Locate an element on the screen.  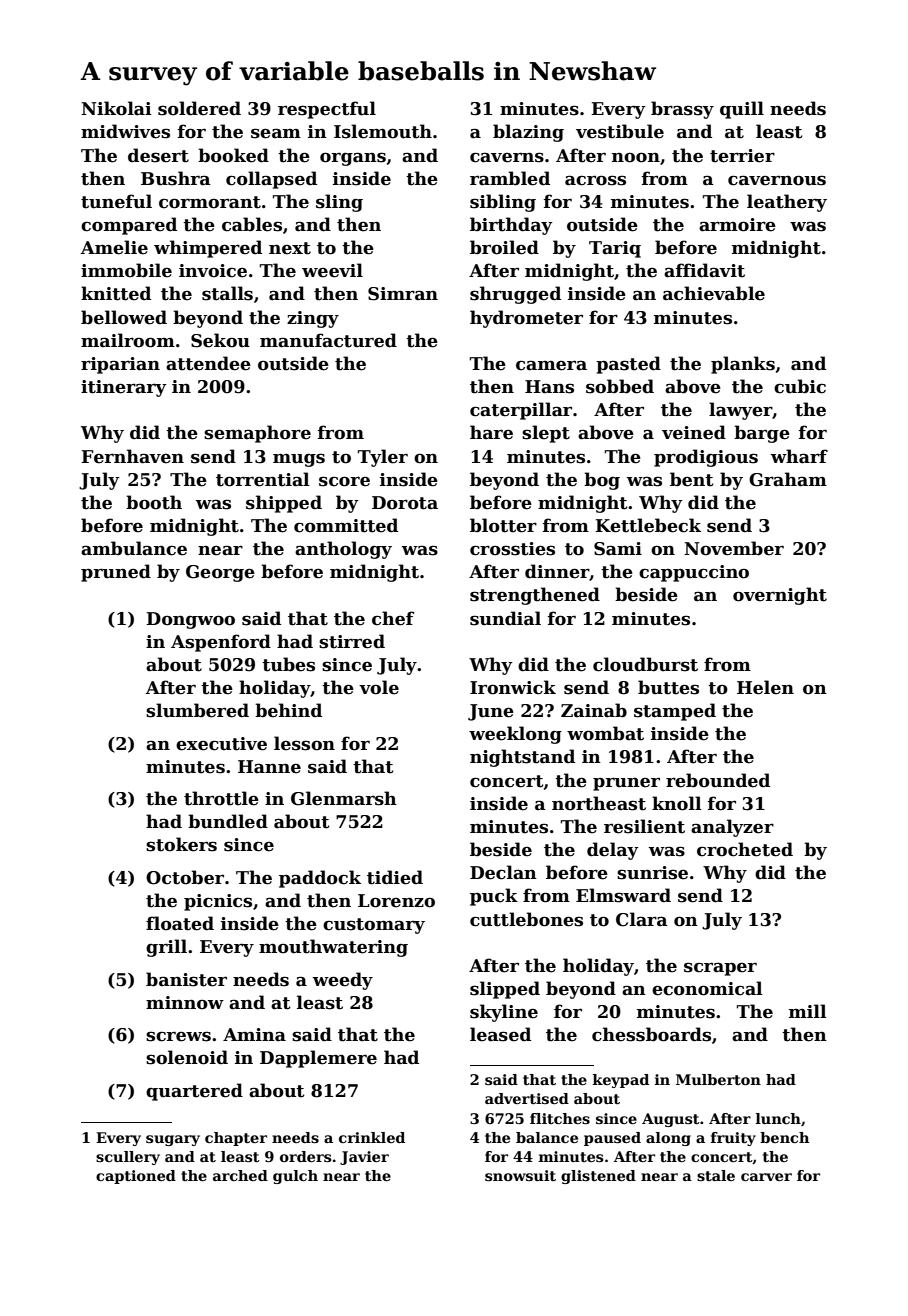
blazing is located at coordinates (528, 133).
